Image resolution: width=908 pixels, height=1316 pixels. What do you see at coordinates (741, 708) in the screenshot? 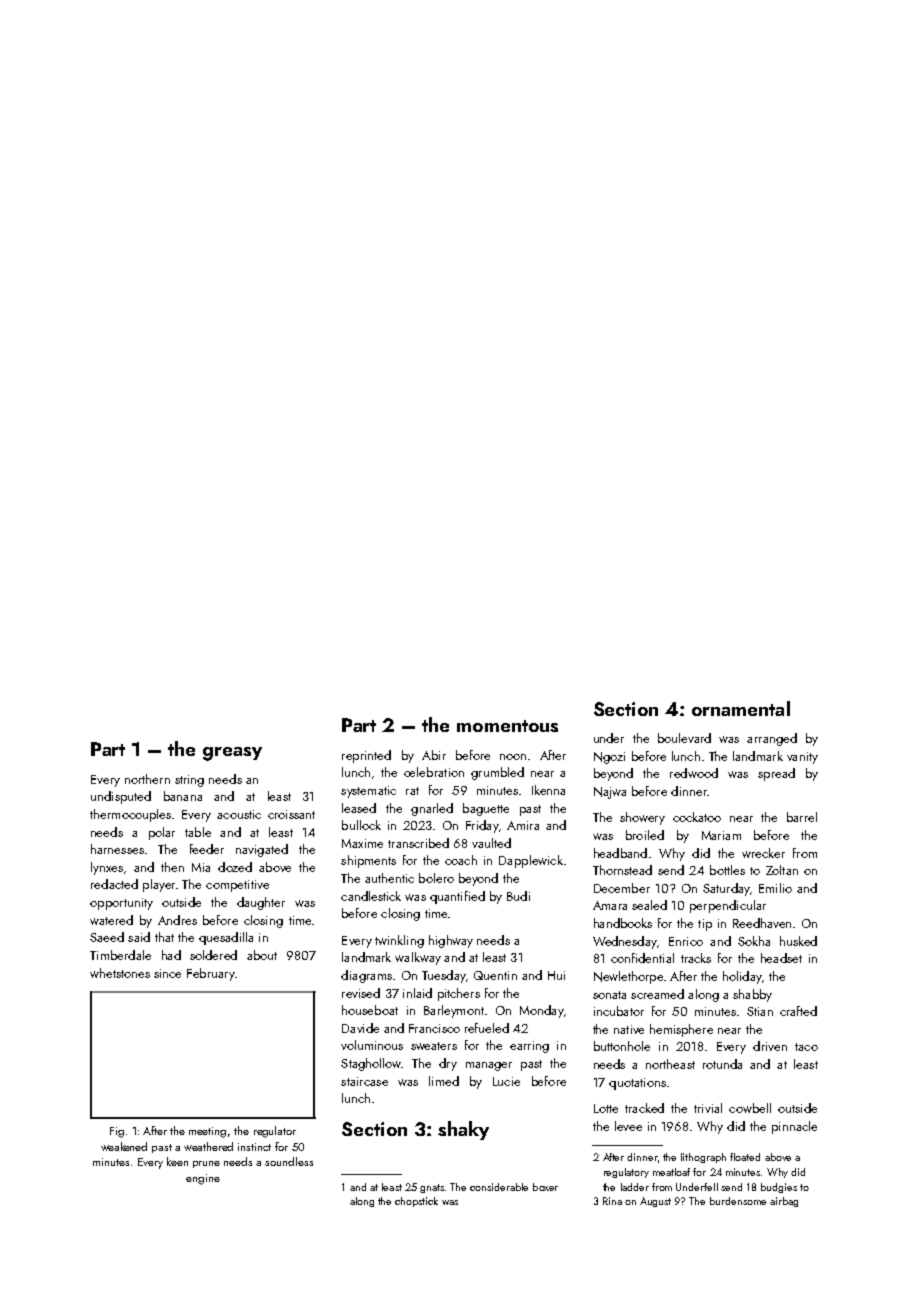
I see `ornamental` at bounding box center [741, 708].
